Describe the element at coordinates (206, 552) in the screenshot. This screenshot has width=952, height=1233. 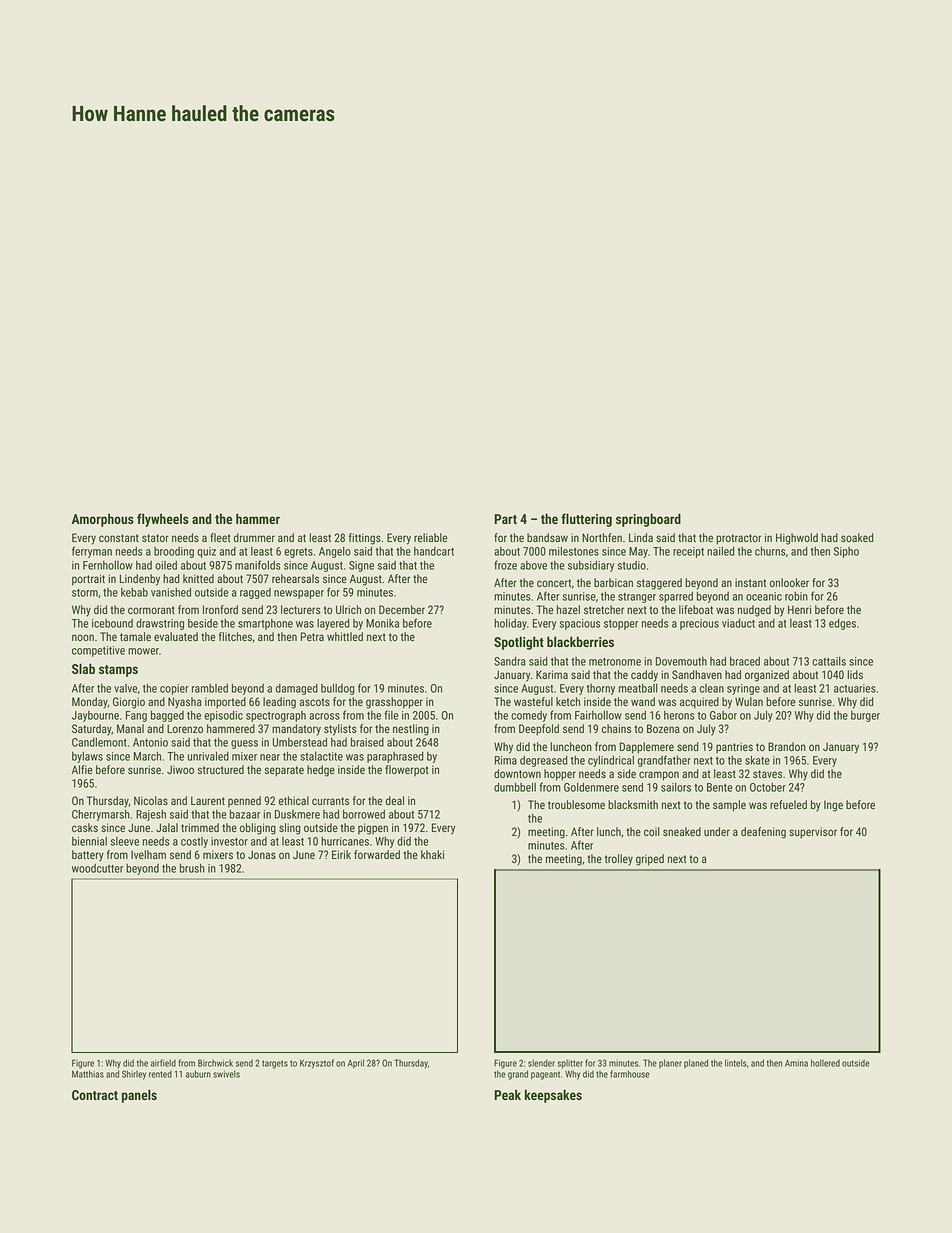
I see `quiz` at that location.
